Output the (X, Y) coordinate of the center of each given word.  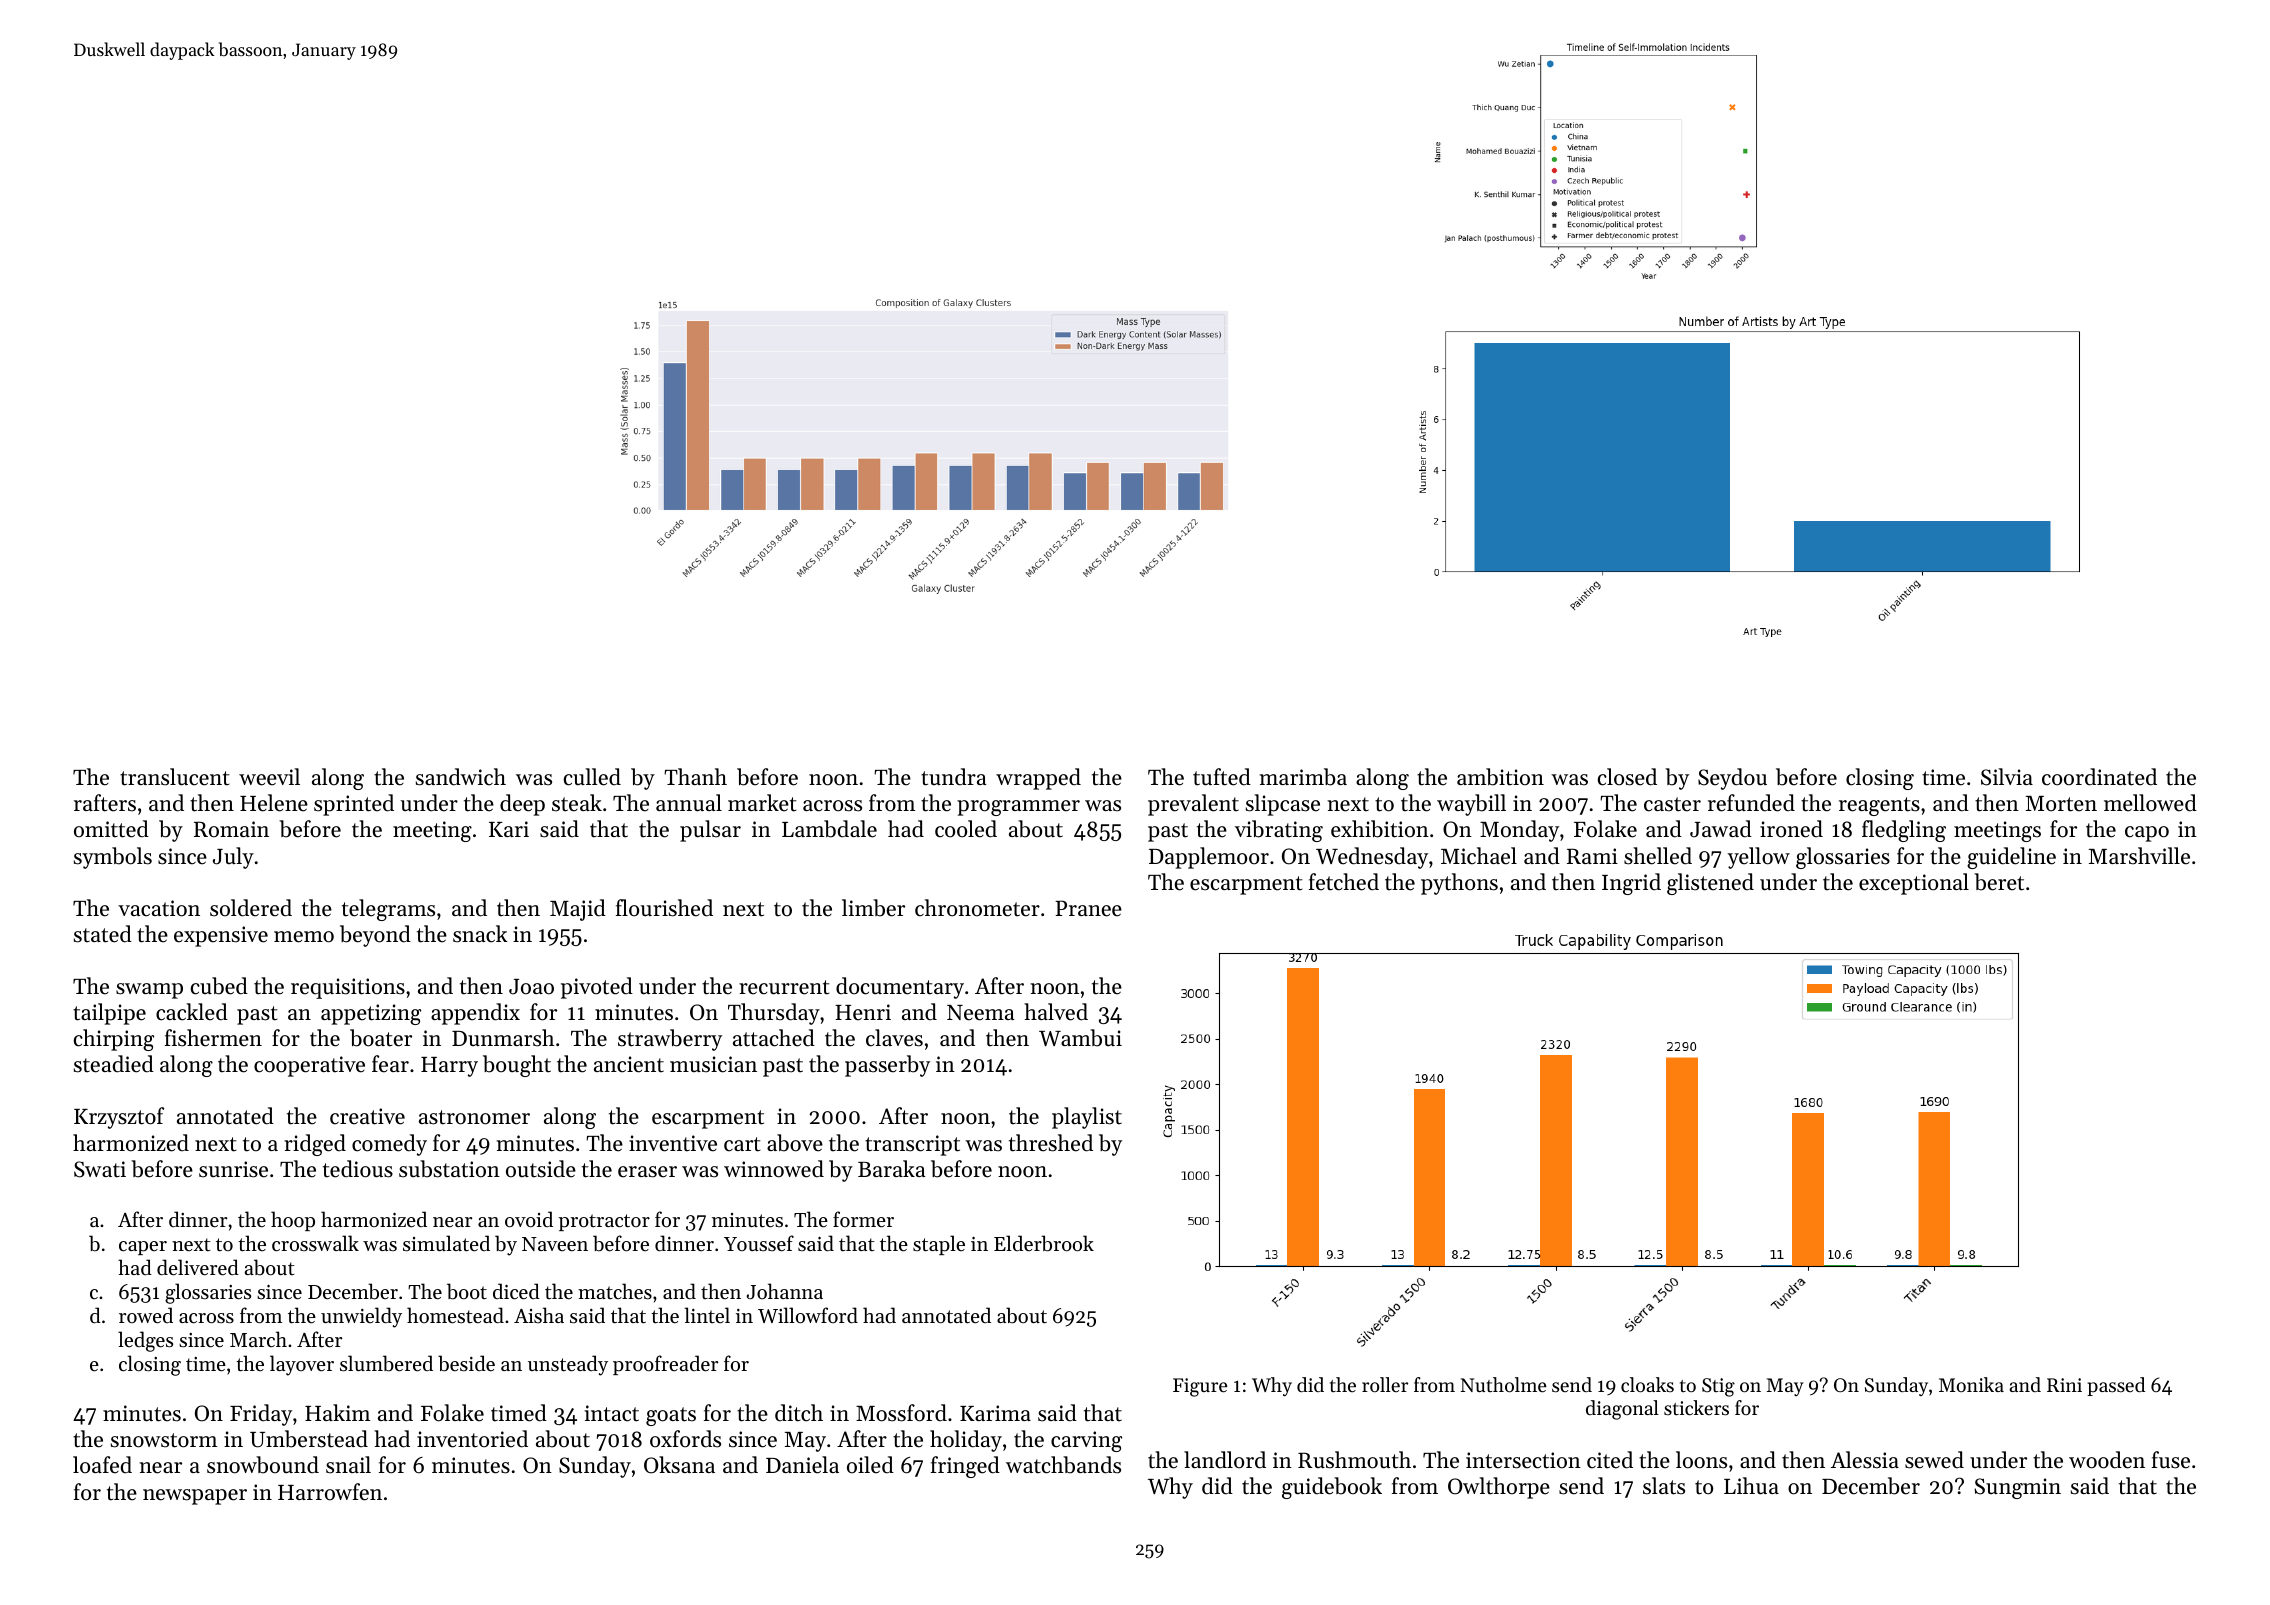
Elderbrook (1044, 1243)
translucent (175, 777)
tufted (1222, 777)
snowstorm (164, 1440)
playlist (1087, 1118)
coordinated (2099, 777)
